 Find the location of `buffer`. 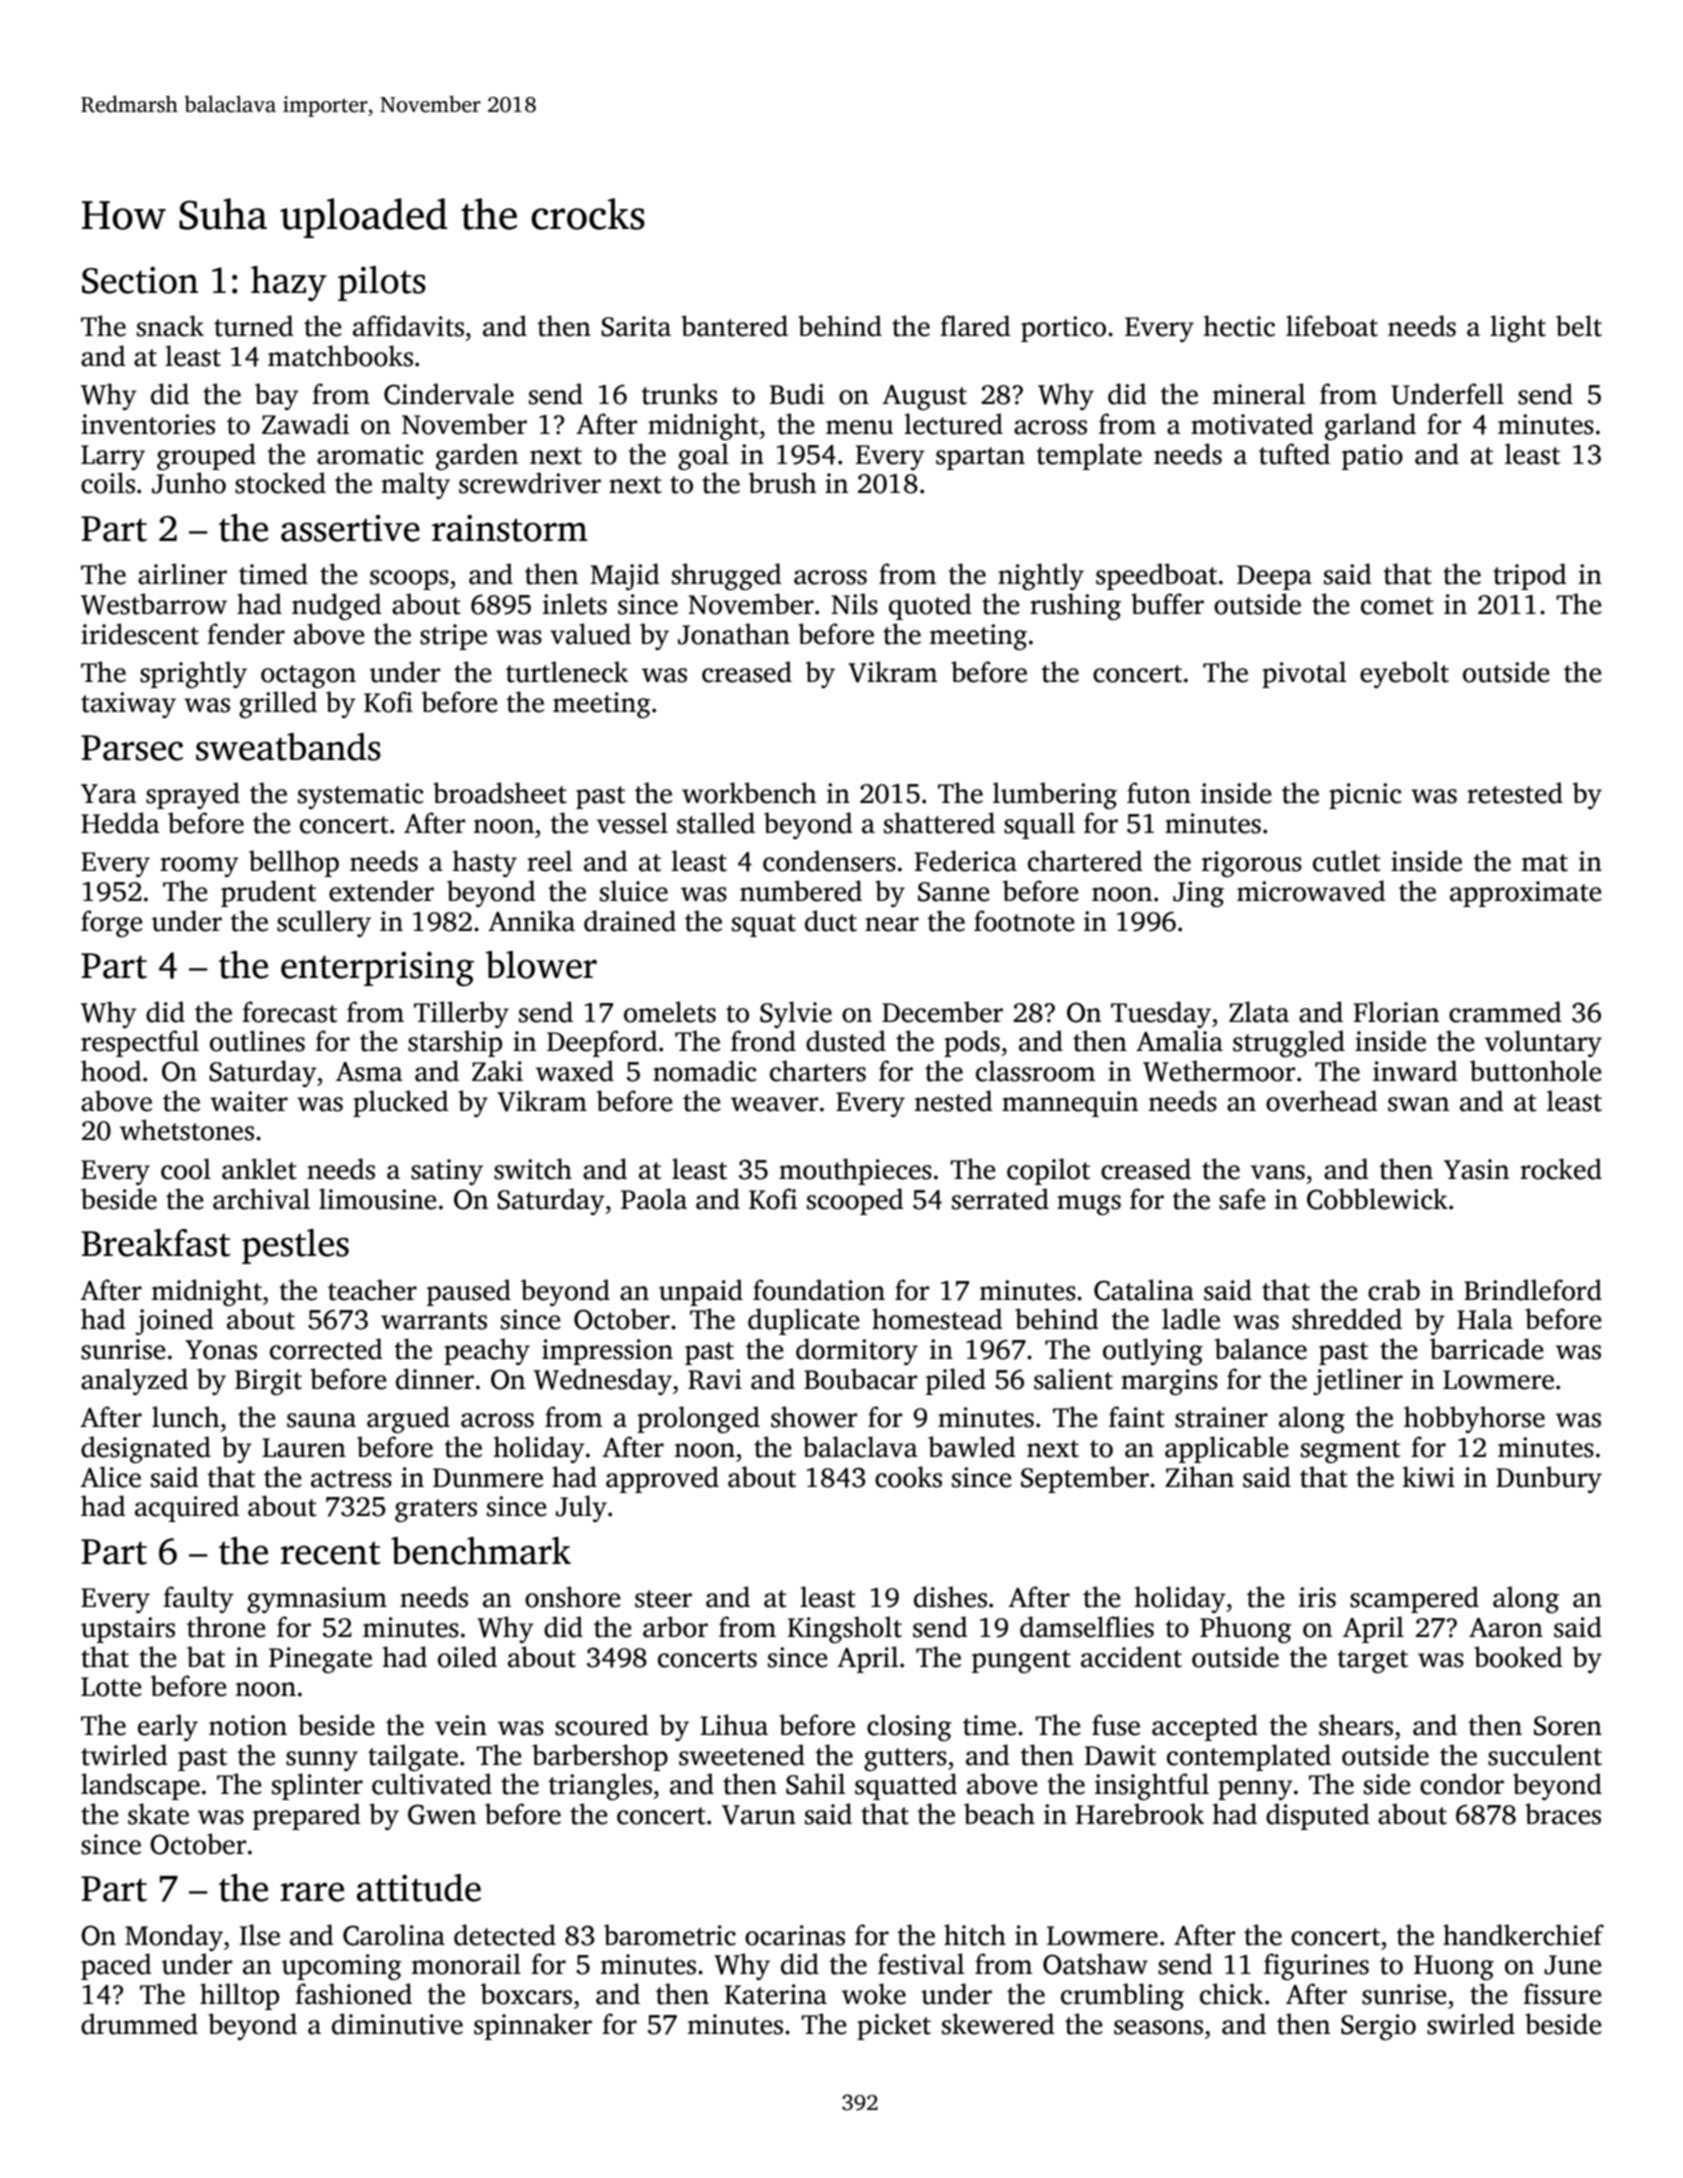

buffer is located at coordinates (1167, 604).
